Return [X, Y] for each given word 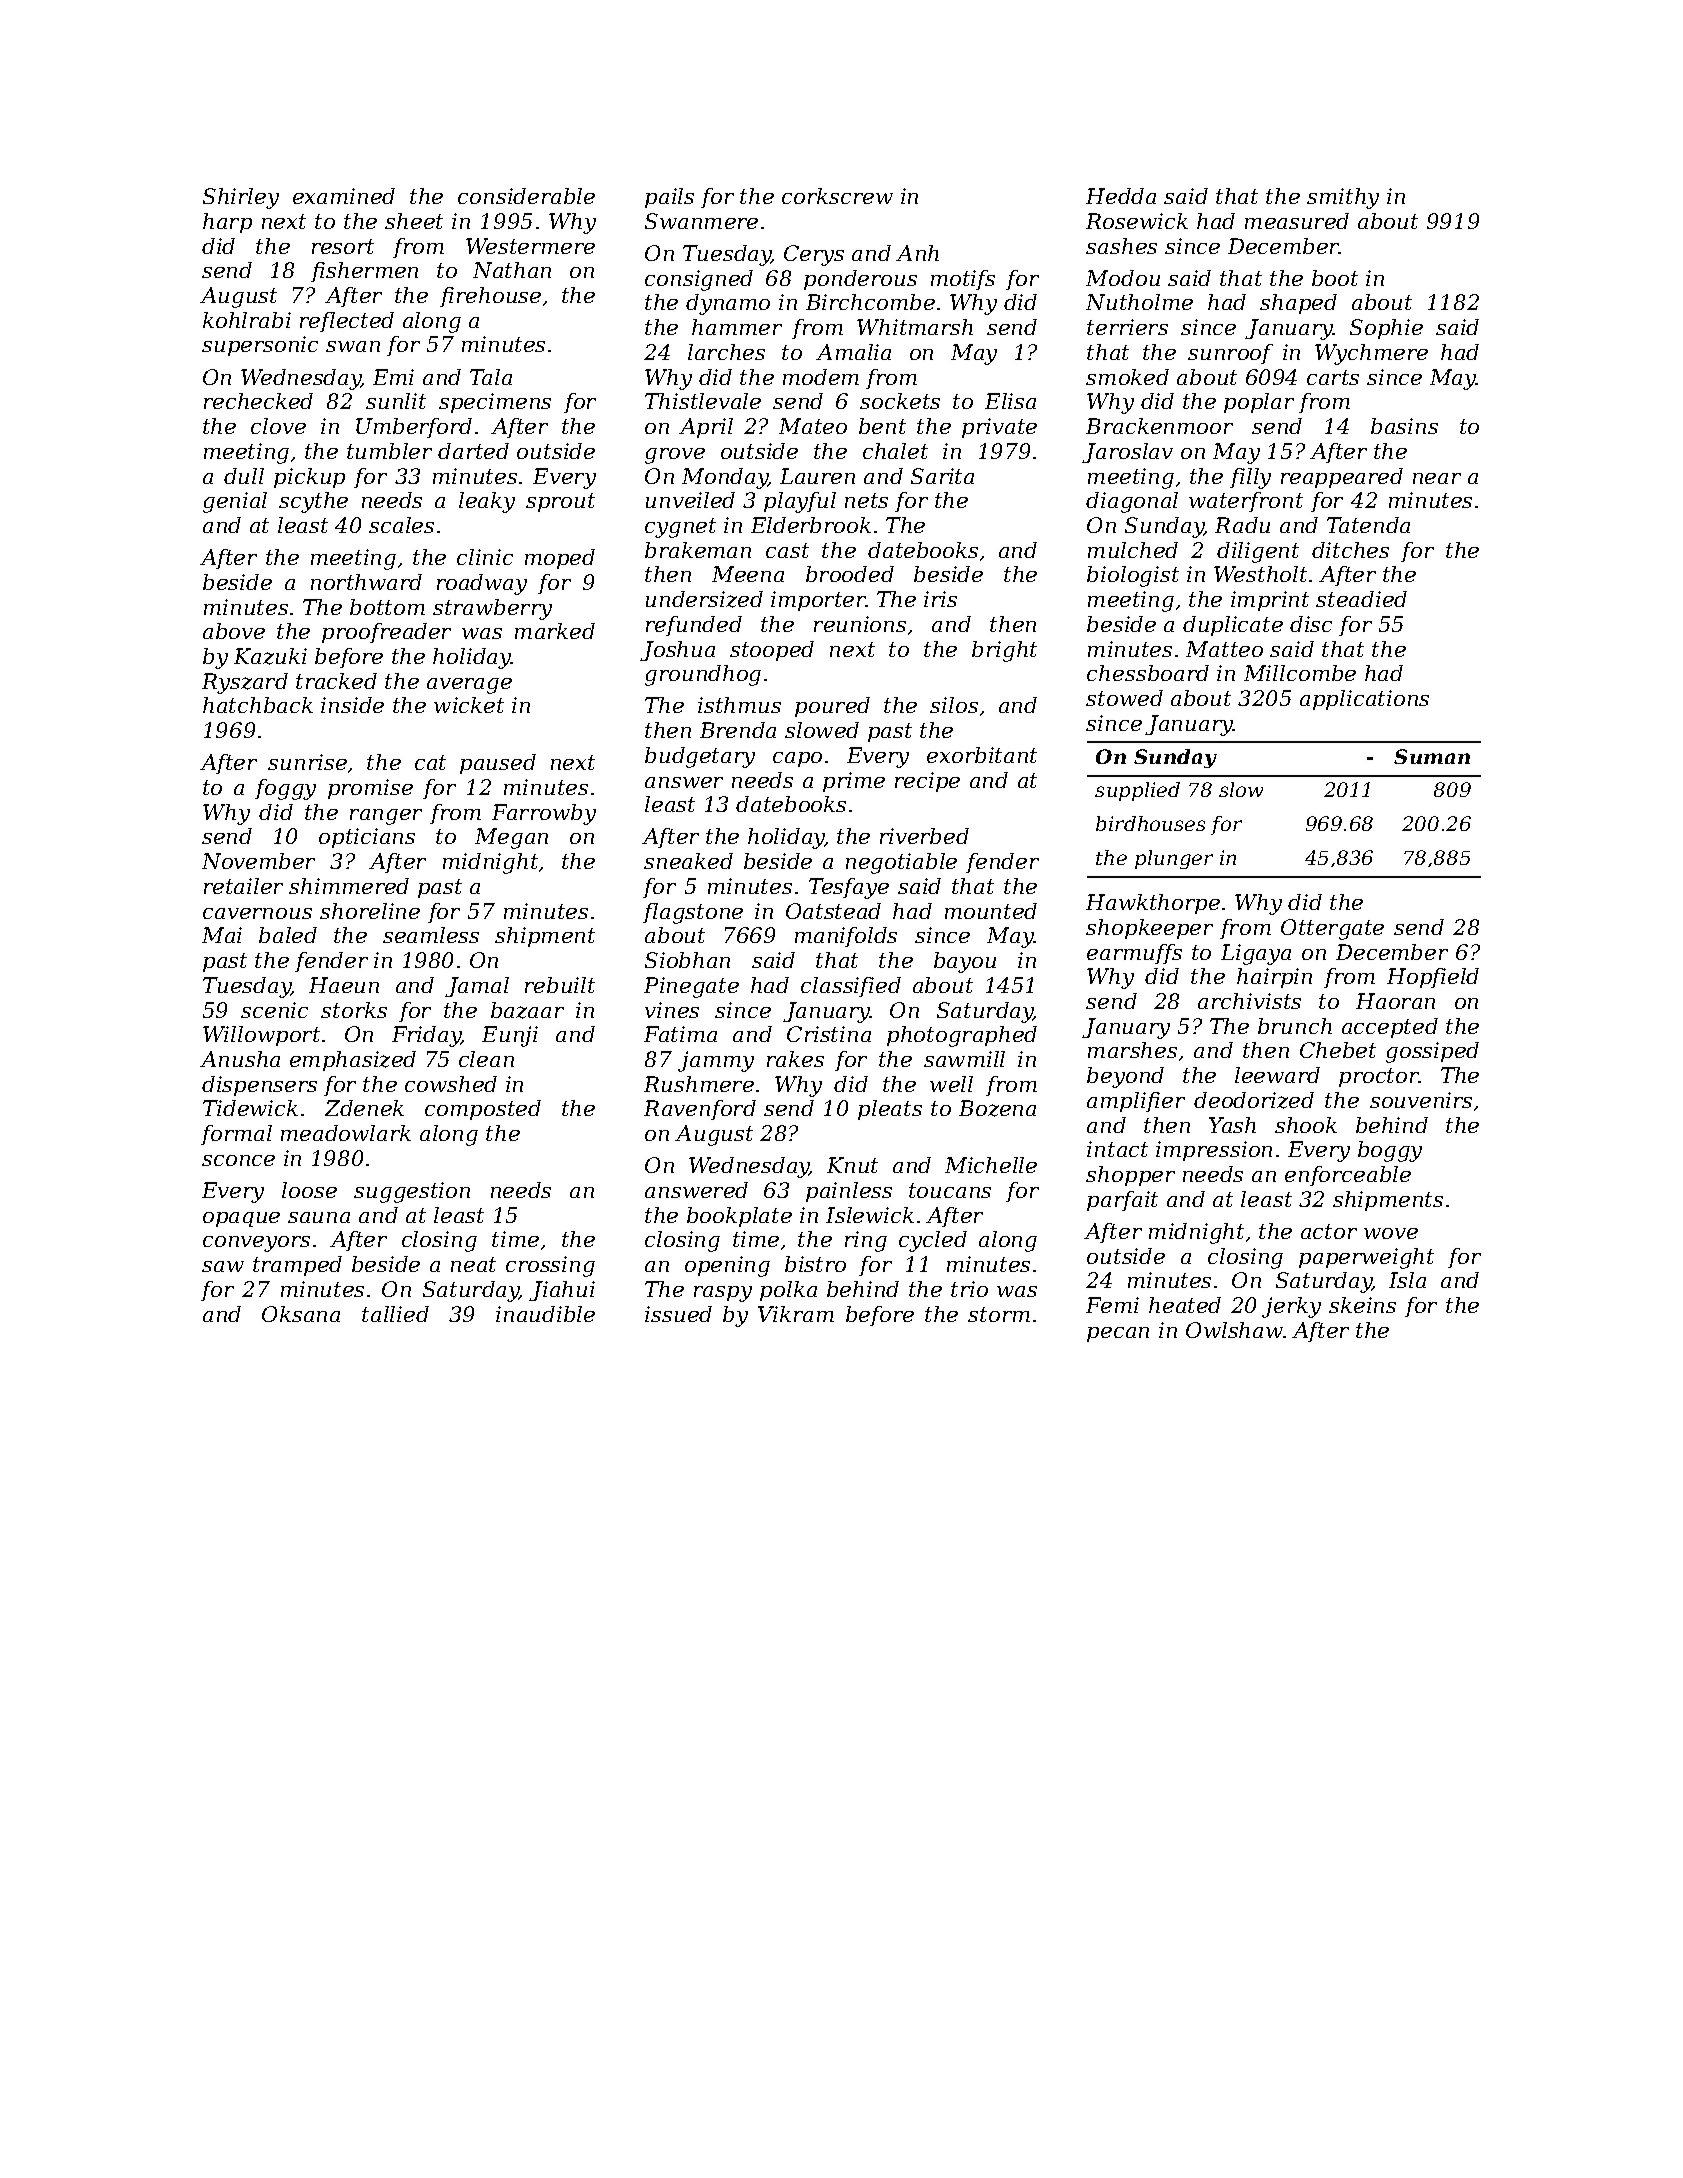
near [1437, 478]
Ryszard [245, 683]
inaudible [545, 1314]
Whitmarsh [915, 327]
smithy [1343, 198]
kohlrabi [247, 320]
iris [940, 599]
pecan [1118, 1334]
